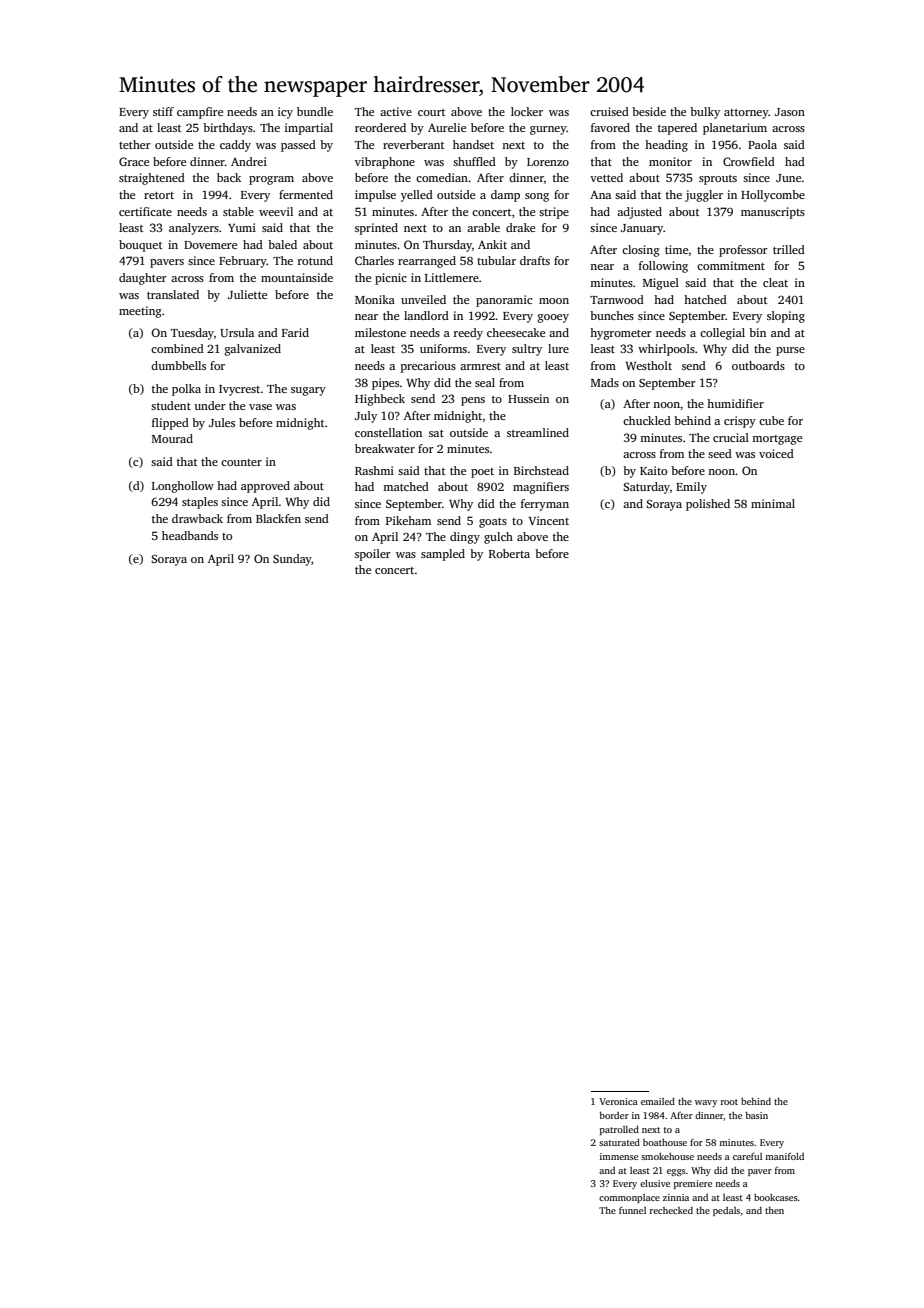  What do you see at coordinates (729, 1102) in the screenshot?
I see `root` at bounding box center [729, 1102].
